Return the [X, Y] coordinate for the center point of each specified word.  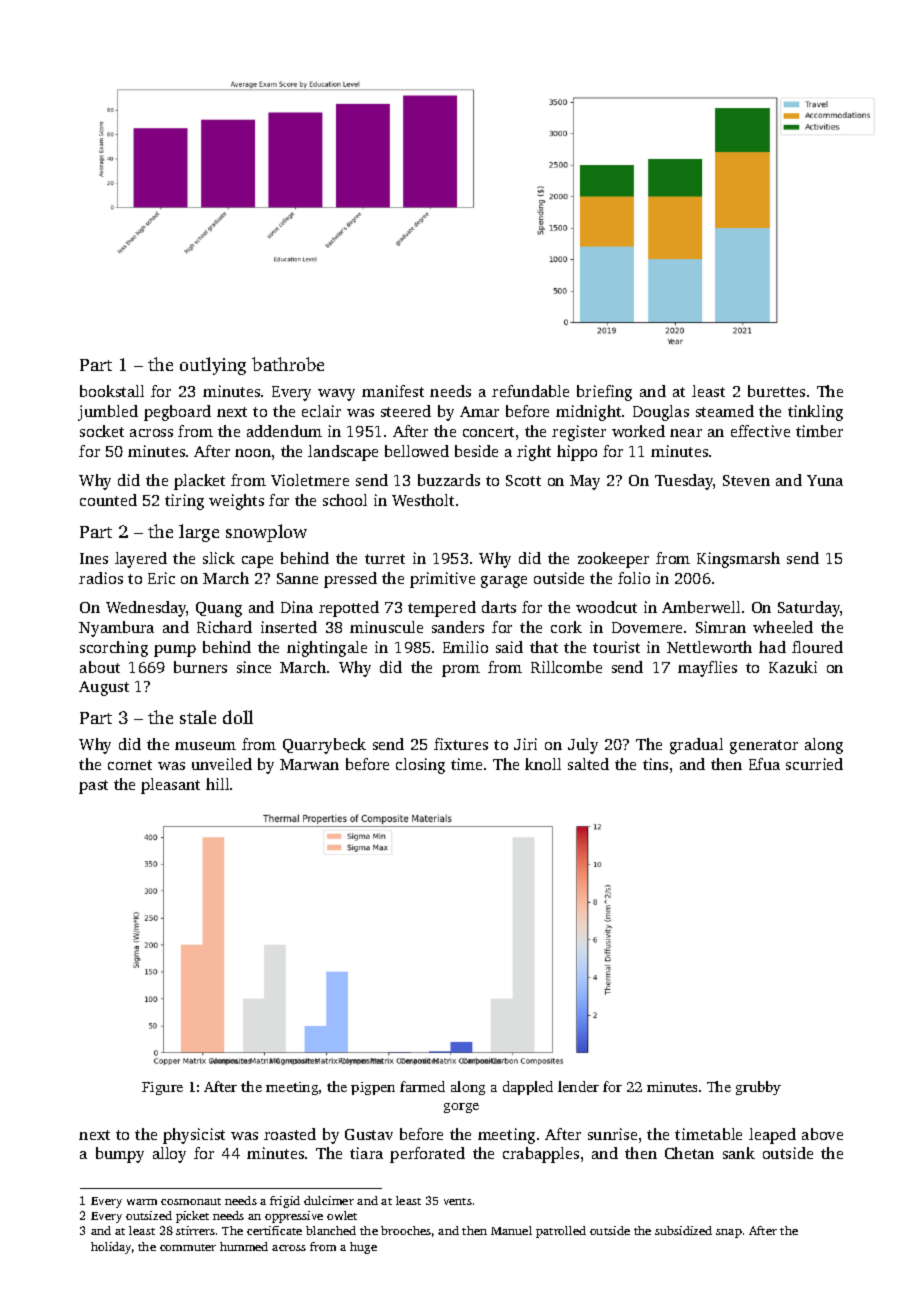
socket [102, 431]
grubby [758, 1088]
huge [363, 1248]
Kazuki [793, 667]
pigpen [373, 1088]
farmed [422, 1086]
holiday [111, 1248]
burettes [776, 391]
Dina [297, 607]
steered [406, 411]
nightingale [327, 649]
